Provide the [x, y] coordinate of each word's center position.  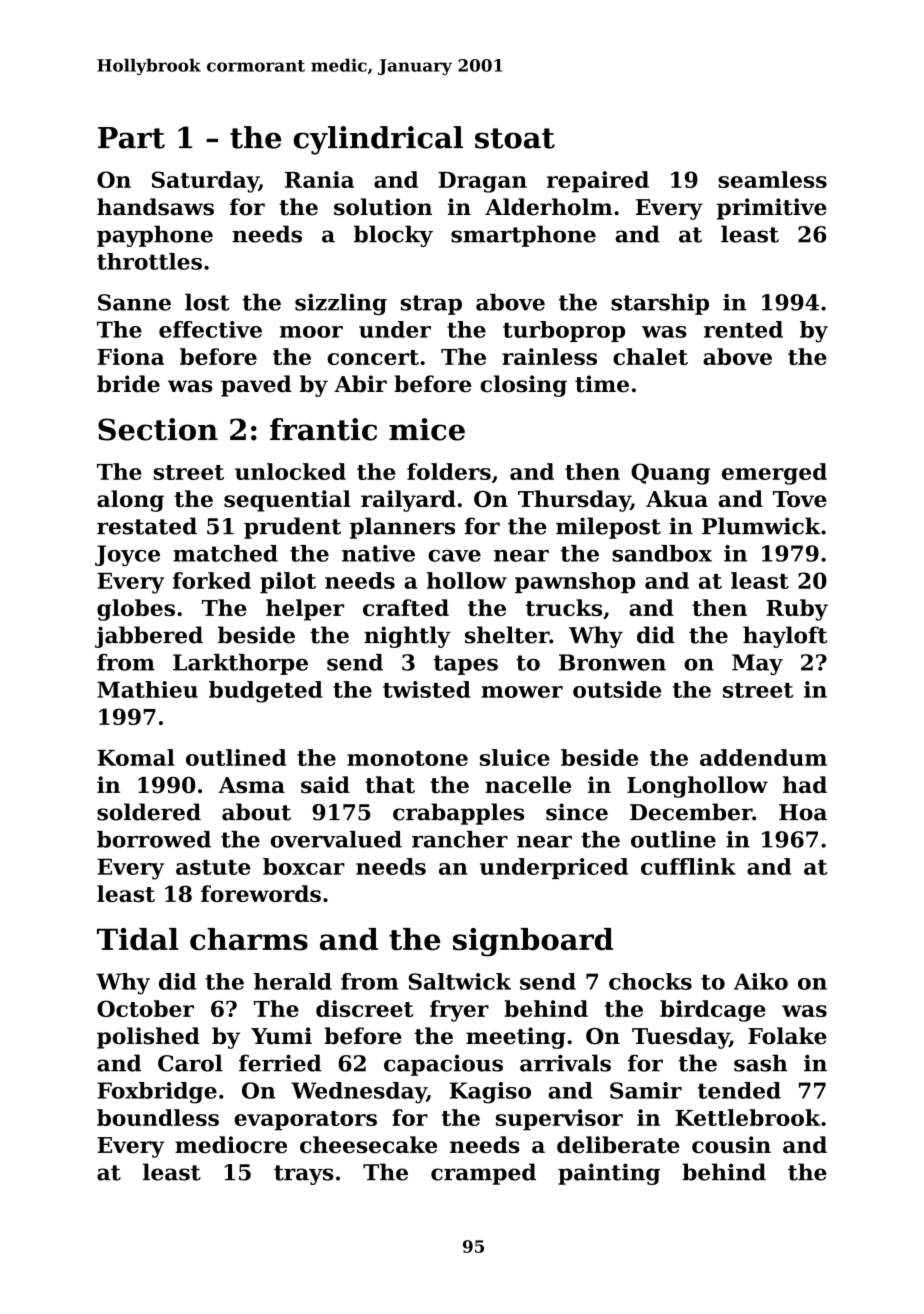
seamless [772, 179]
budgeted [266, 692]
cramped [483, 1174]
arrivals [565, 1063]
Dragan [482, 182]
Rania [319, 179]
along [130, 501]
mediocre [231, 1144]
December [691, 812]
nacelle [528, 784]
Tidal [138, 939]
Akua [677, 498]
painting [609, 1174]
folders [449, 471]
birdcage [713, 1011]
